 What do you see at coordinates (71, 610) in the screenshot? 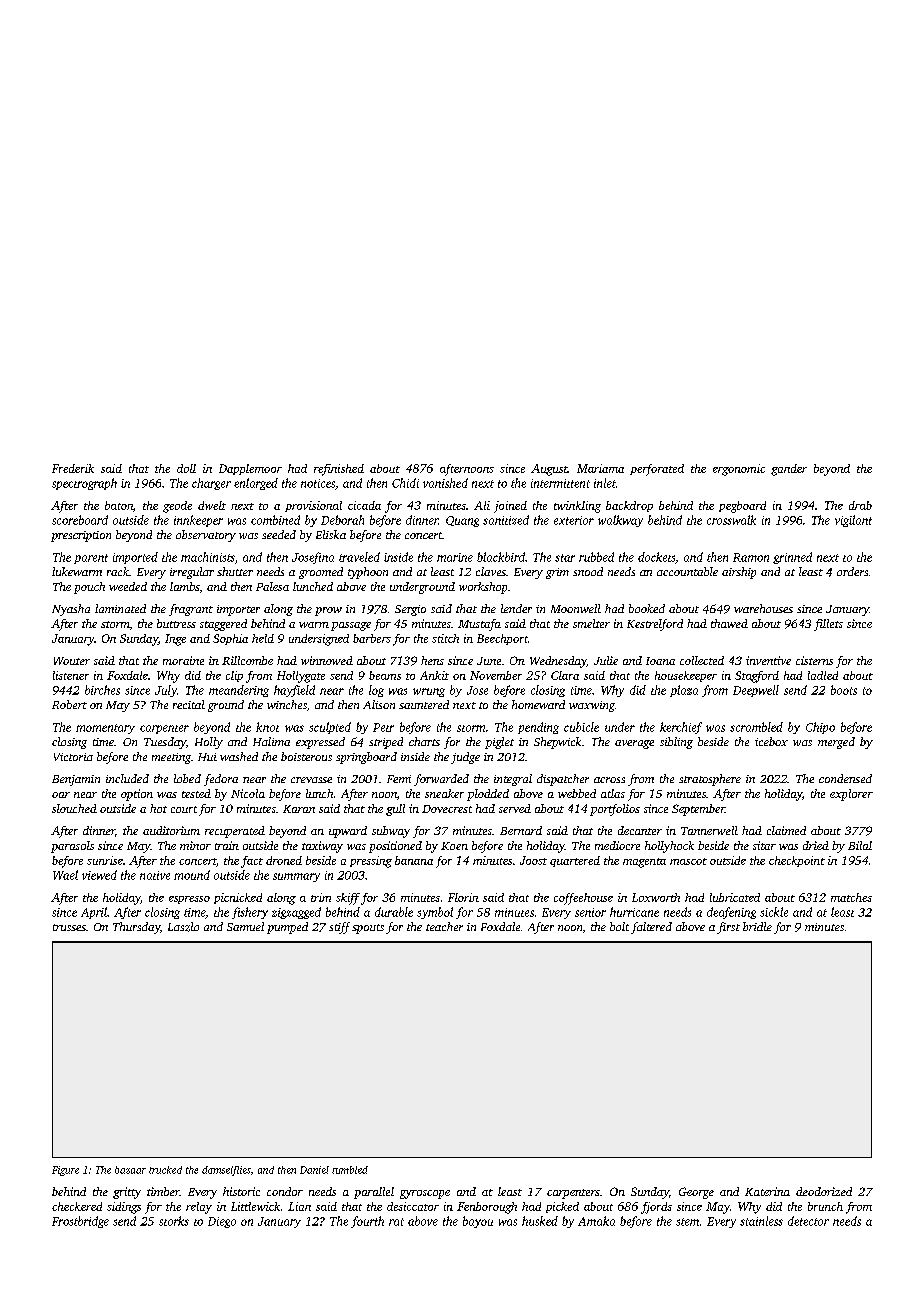
I see `Nyasha` at bounding box center [71, 610].
